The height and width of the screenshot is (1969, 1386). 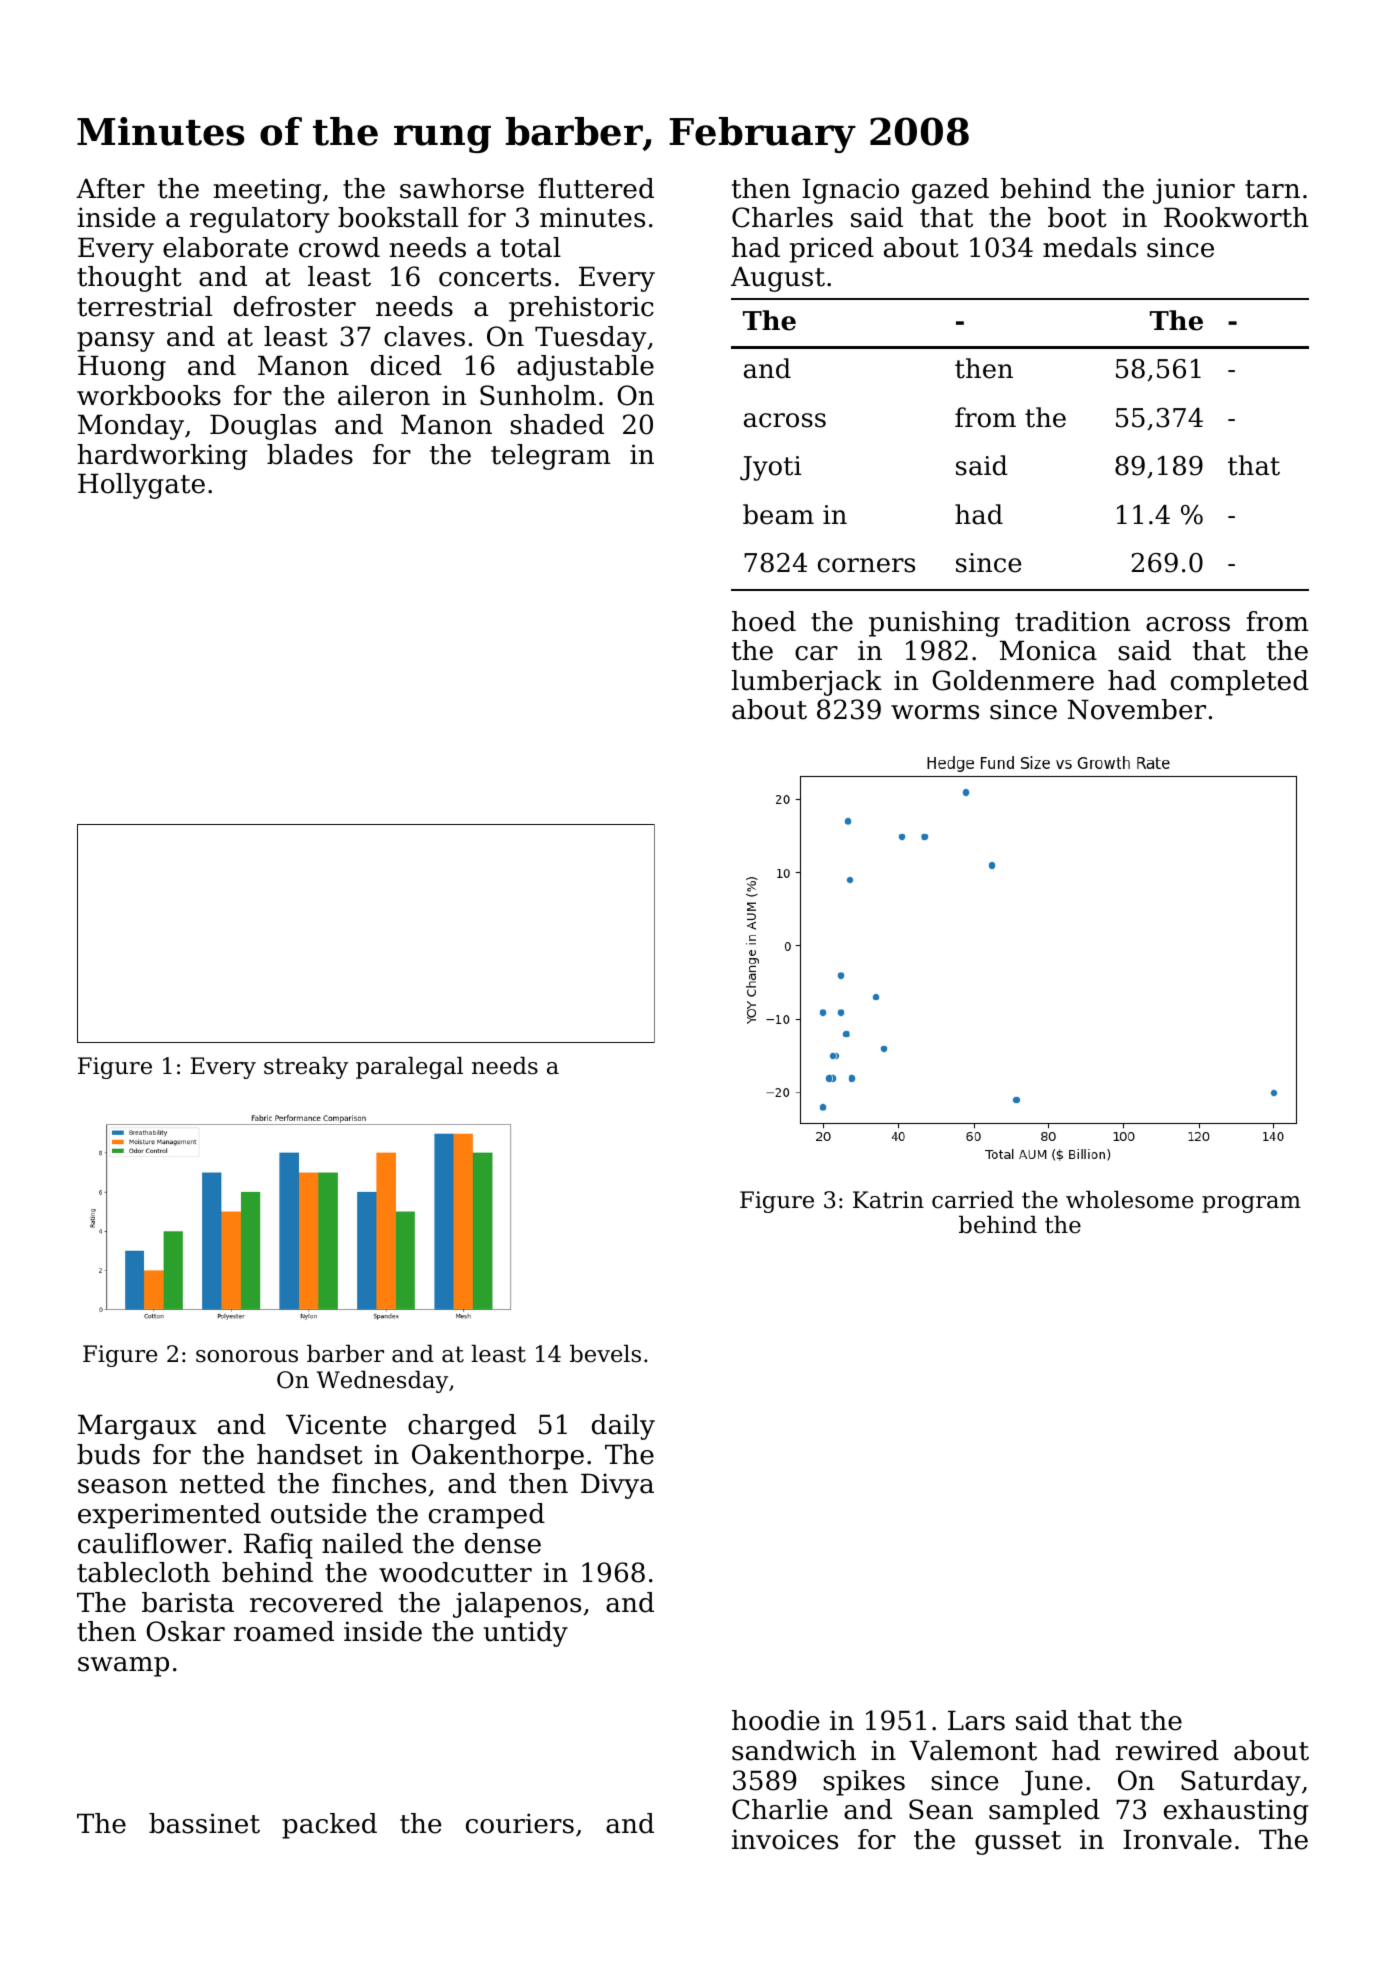 I want to click on bassinet, so click(x=204, y=1823).
